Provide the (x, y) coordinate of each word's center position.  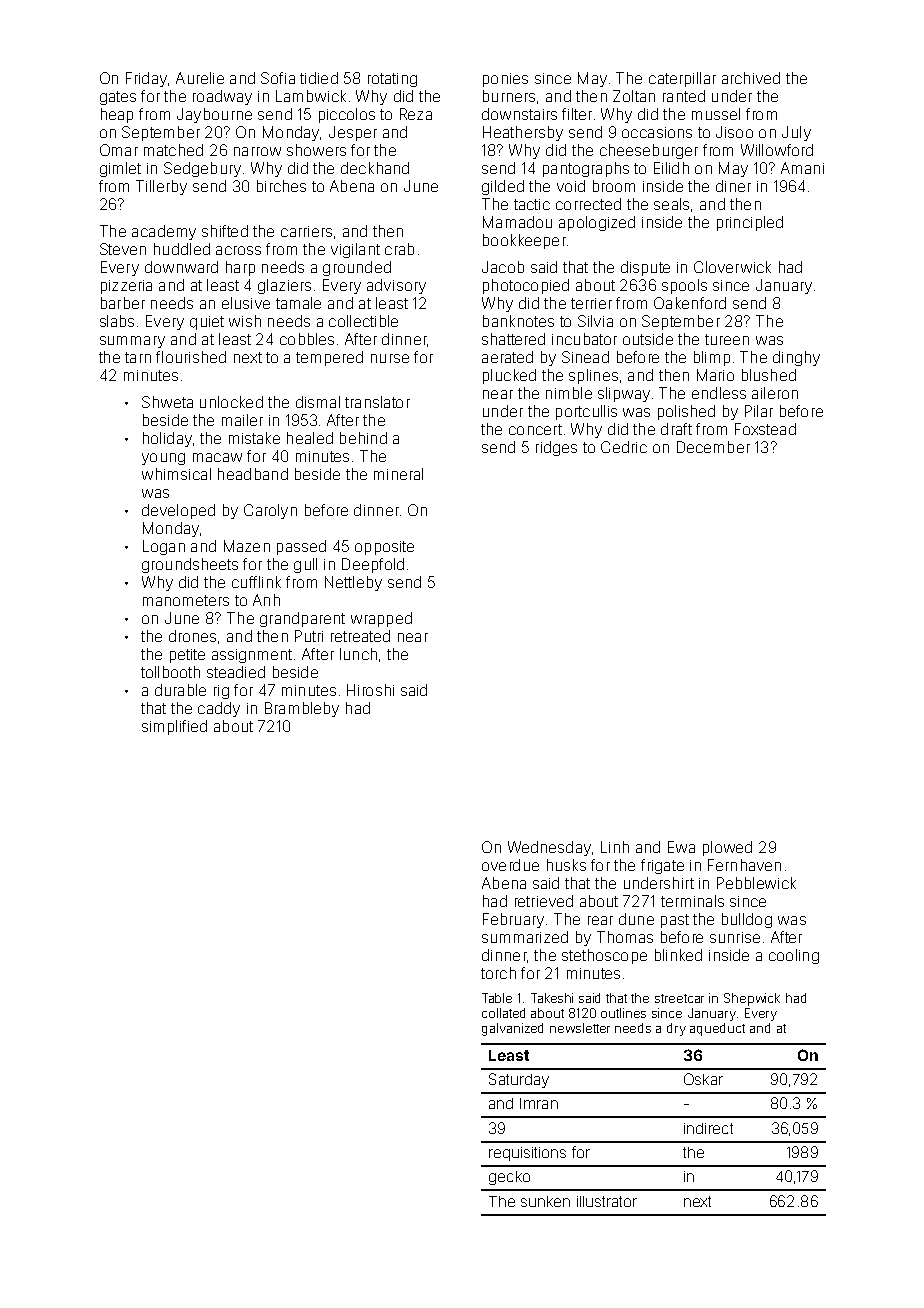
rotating (392, 80)
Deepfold (373, 565)
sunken (545, 1201)
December (713, 447)
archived (751, 78)
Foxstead (765, 429)
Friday (146, 79)
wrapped (381, 619)
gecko (509, 1178)
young (163, 459)
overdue (510, 865)
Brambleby (302, 709)
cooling (794, 956)
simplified (174, 727)
